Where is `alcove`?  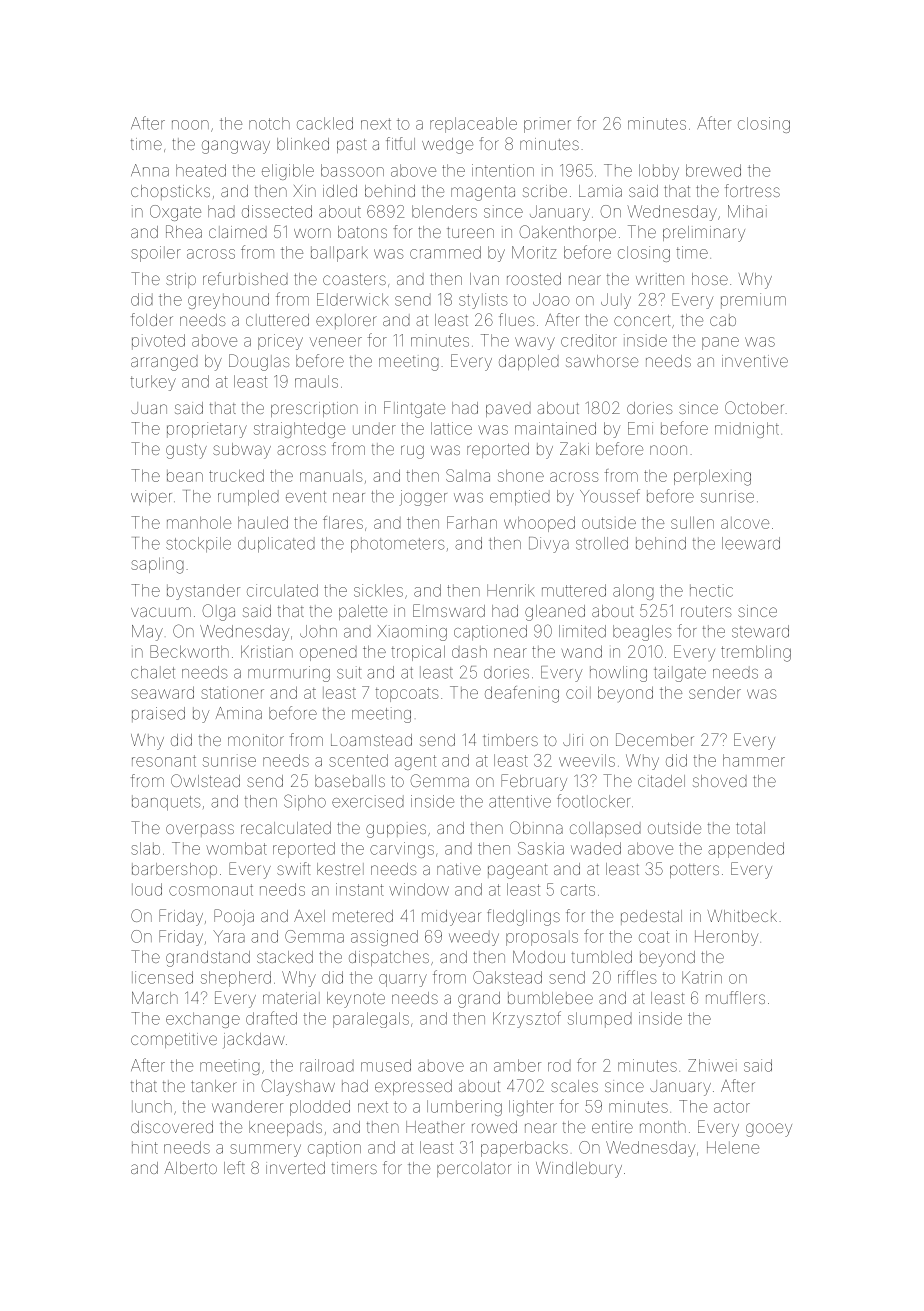 alcove is located at coordinates (745, 523).
